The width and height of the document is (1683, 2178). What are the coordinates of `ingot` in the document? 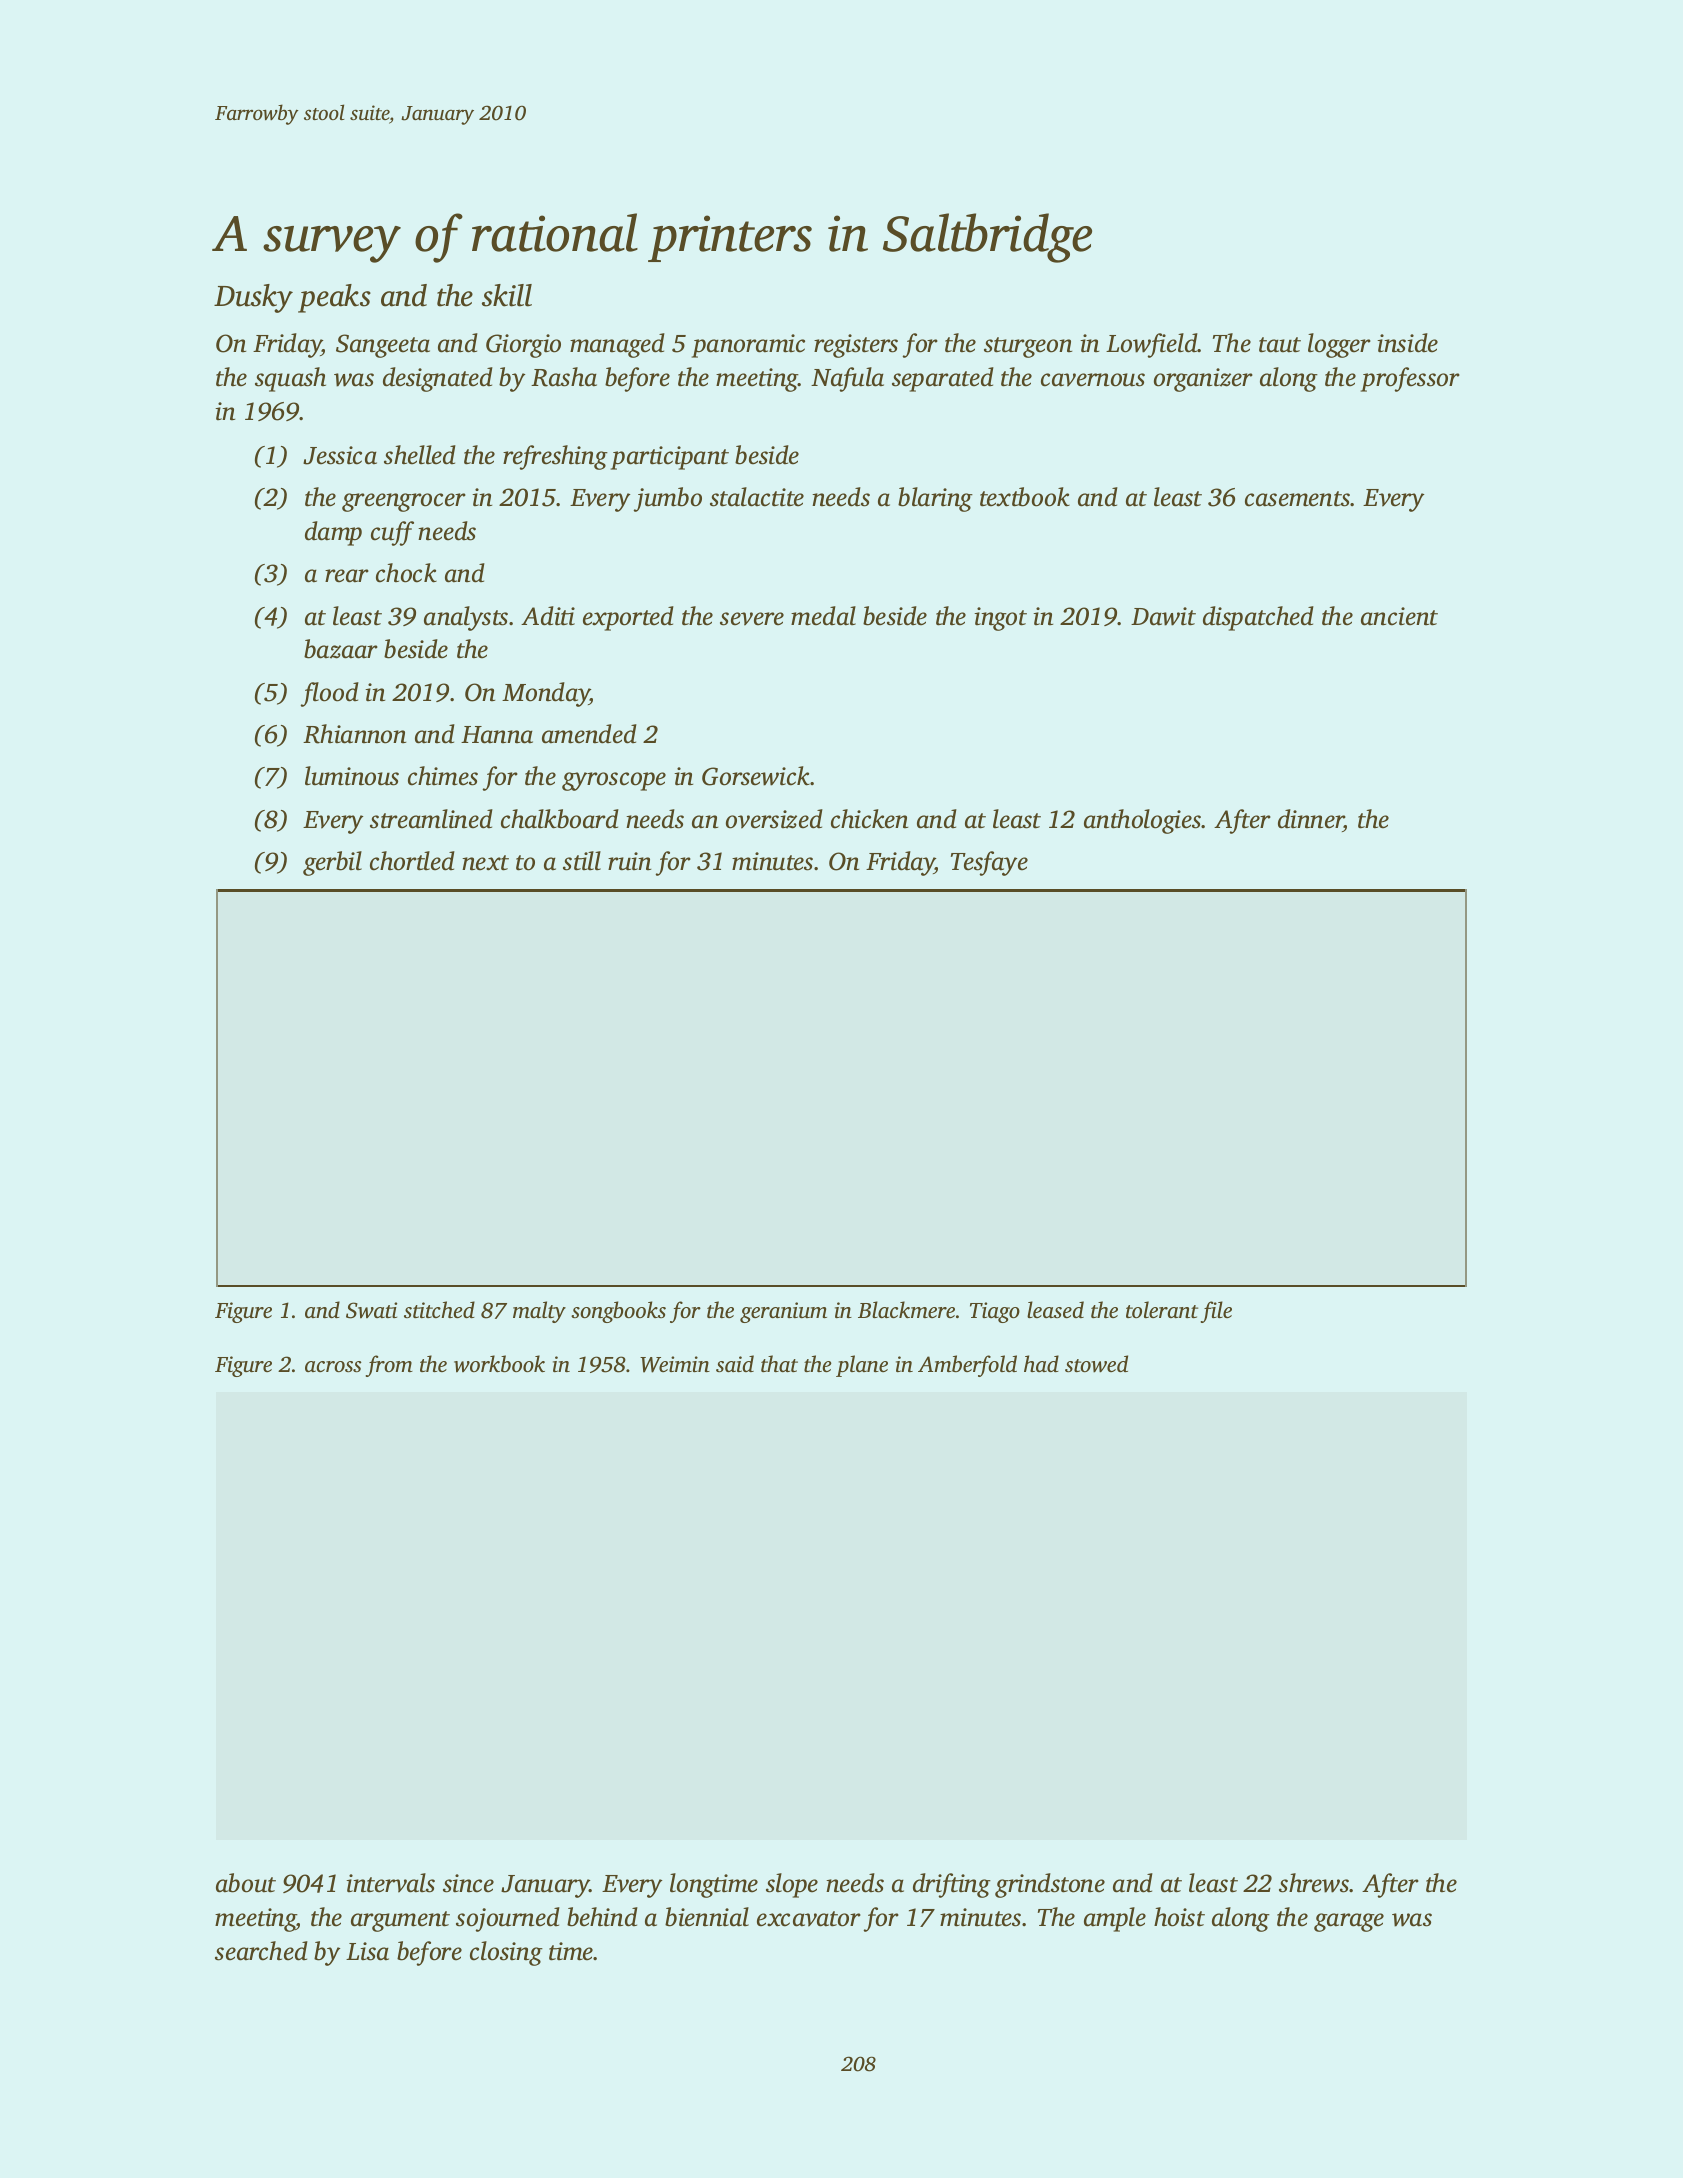 It's located at (1000, 619).
